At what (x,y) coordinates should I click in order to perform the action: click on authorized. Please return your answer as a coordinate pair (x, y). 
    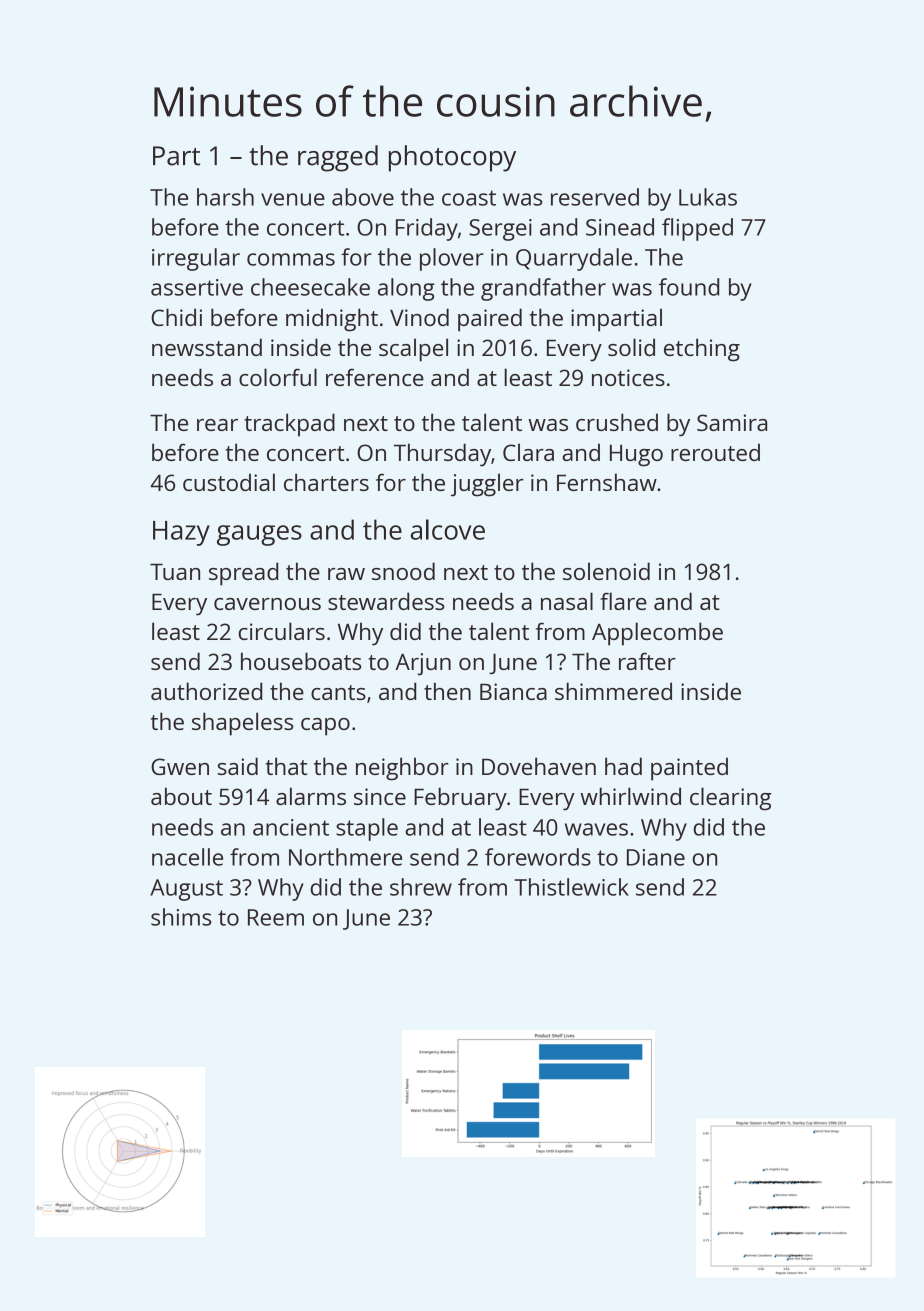
    Looking at the image, I should click on (206, 691).
